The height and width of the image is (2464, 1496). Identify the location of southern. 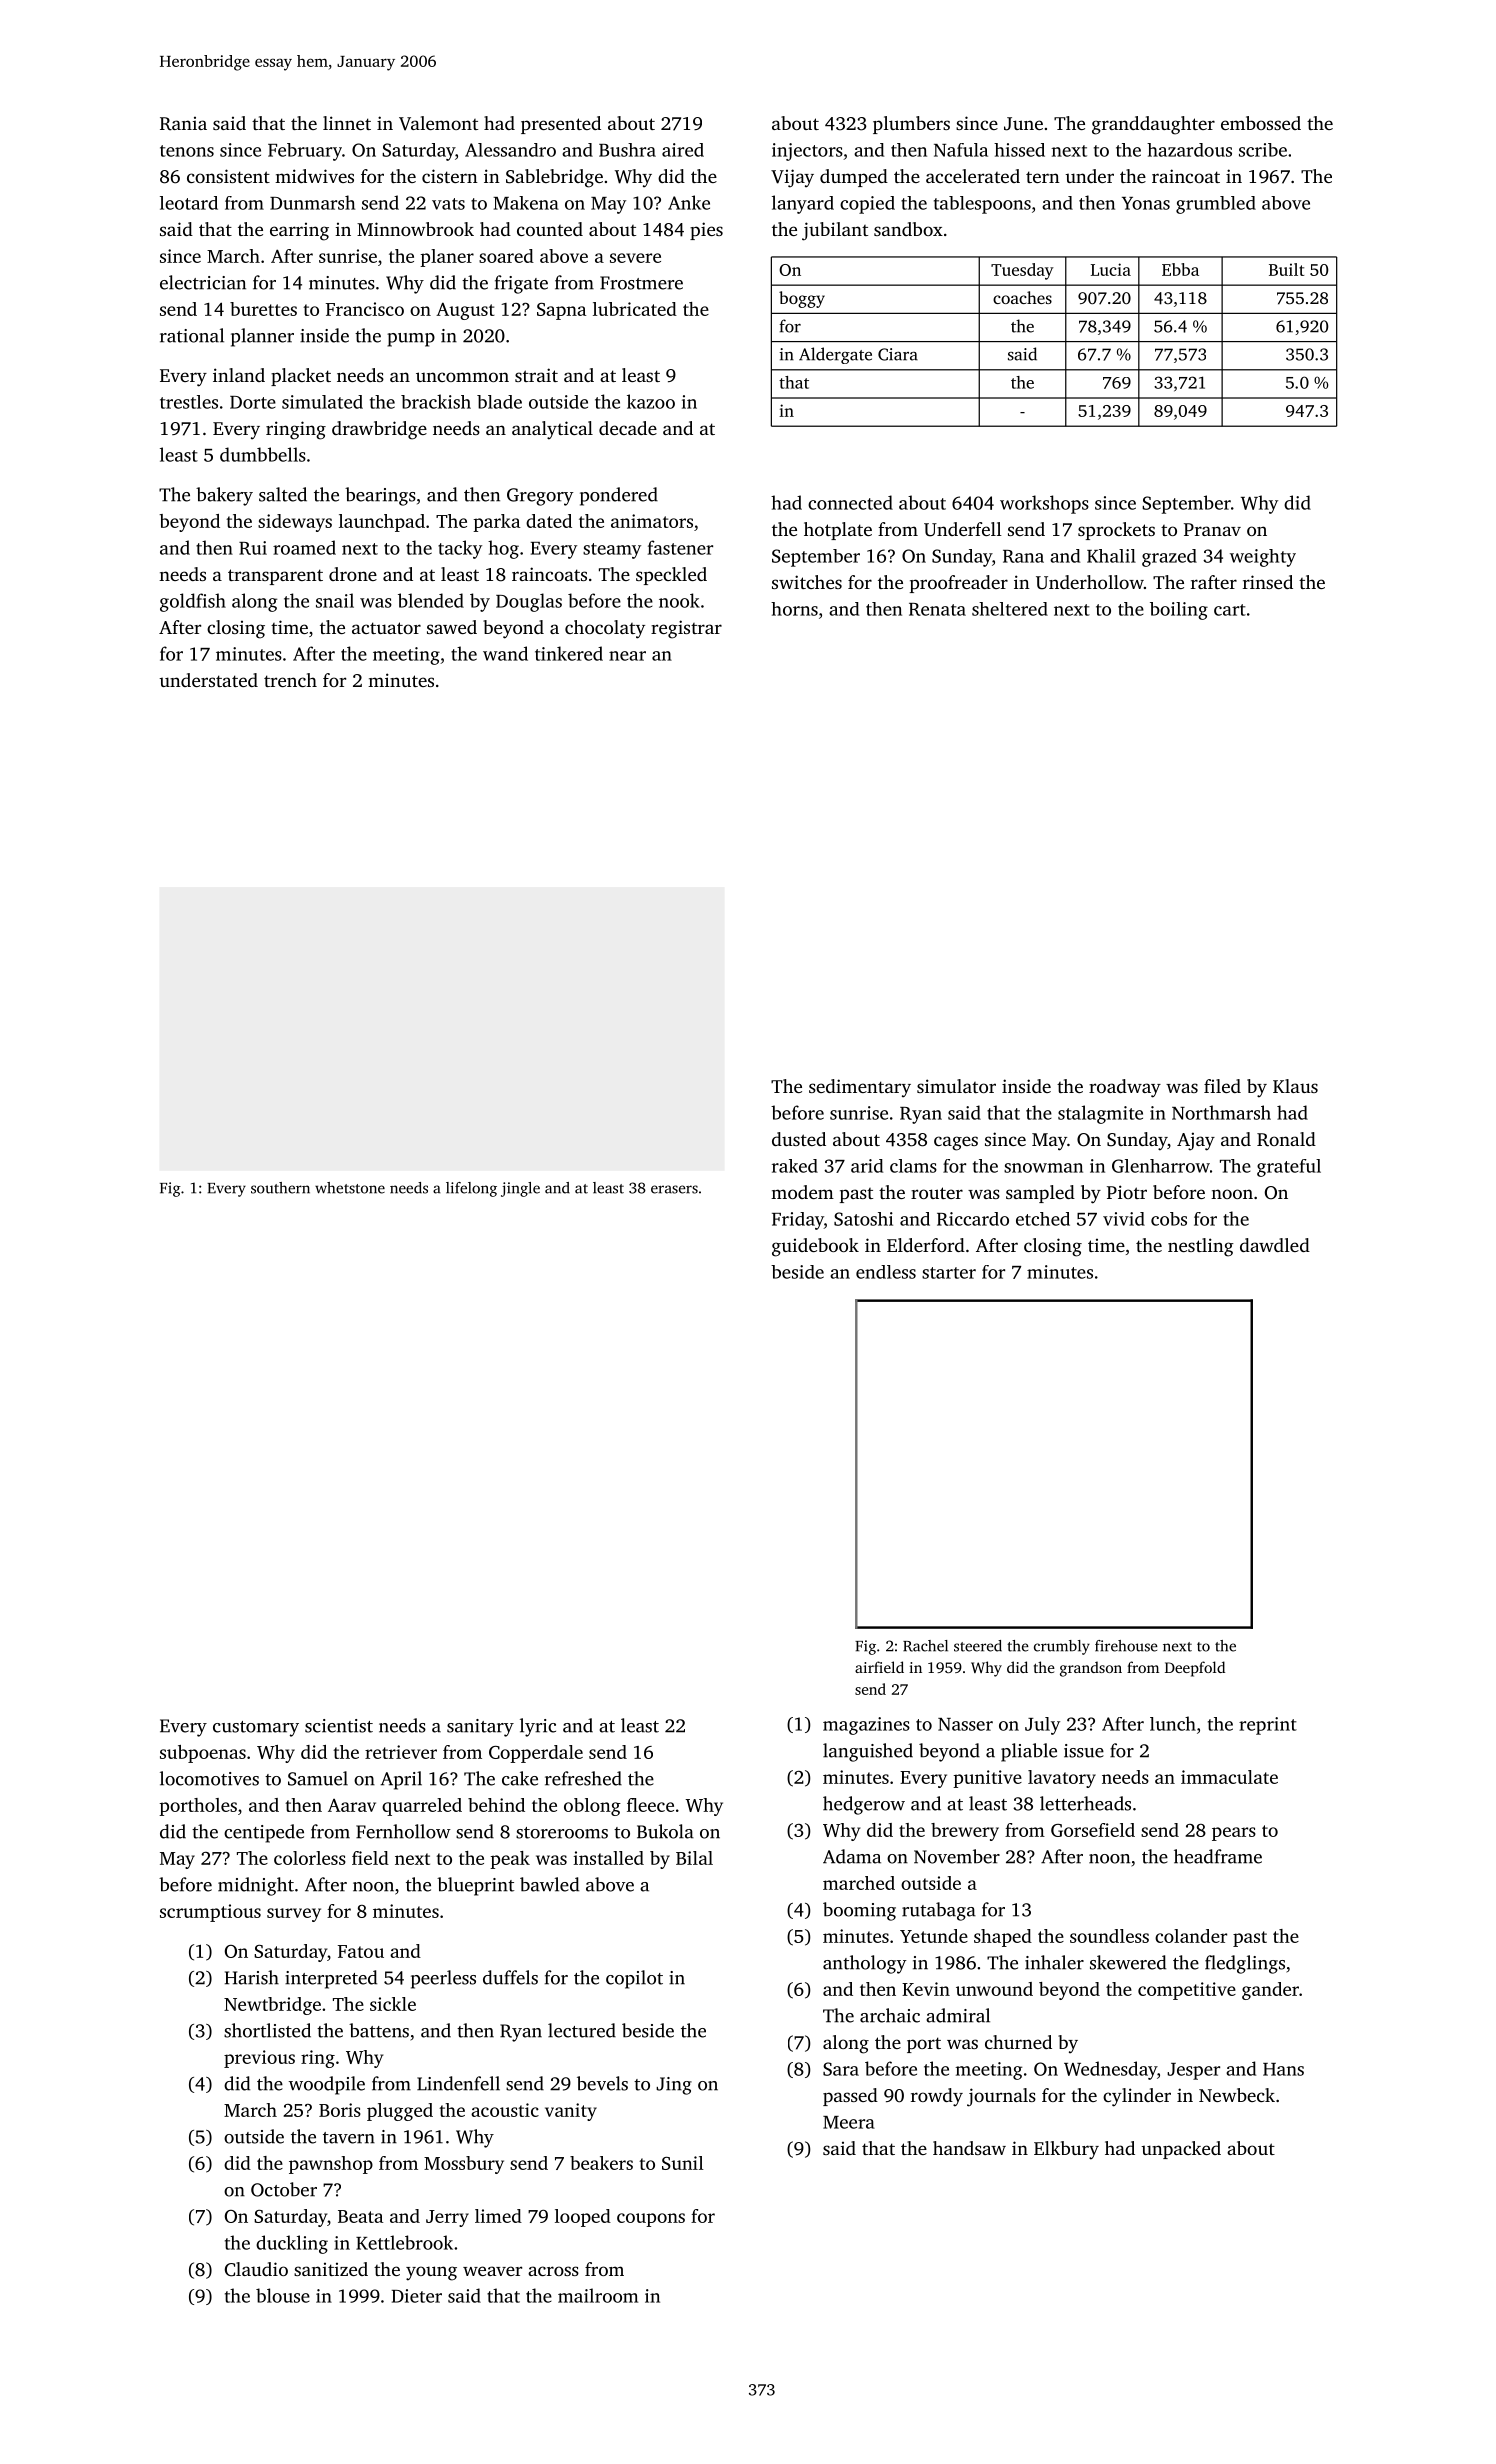
(280, 1188).
